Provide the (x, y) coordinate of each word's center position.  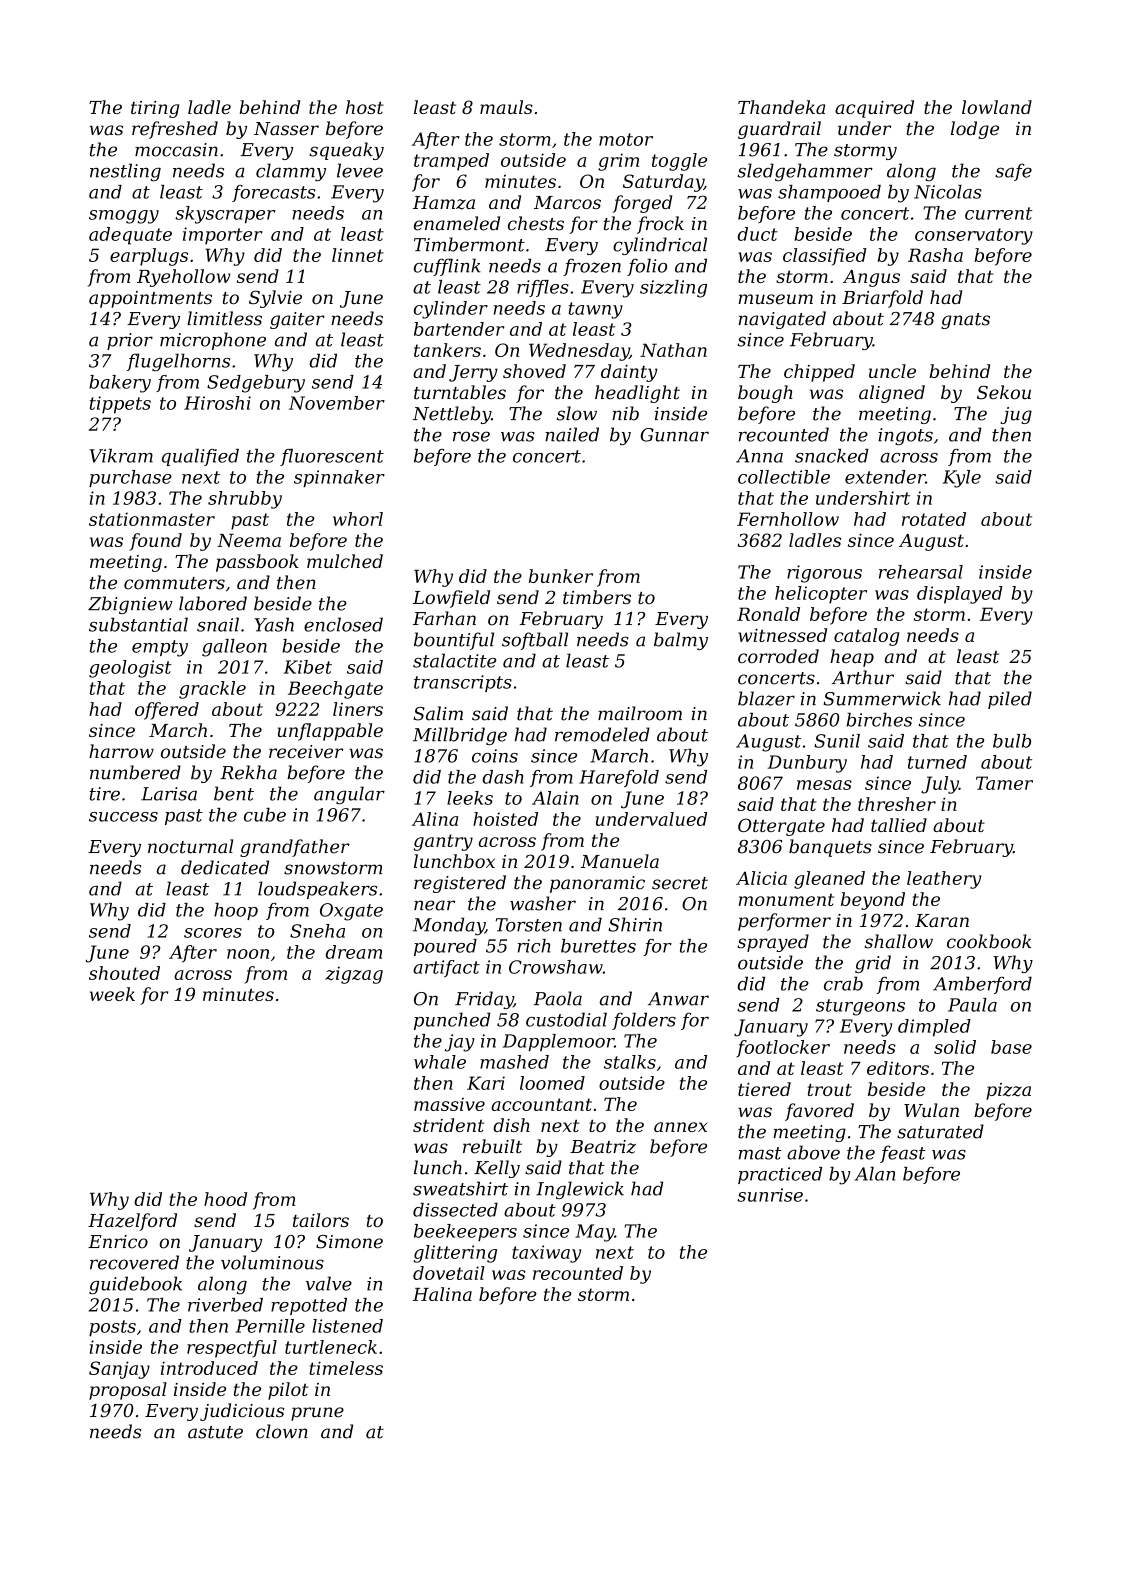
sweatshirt (460, 1188)
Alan (875, 1174)
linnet (358, 255)
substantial (138, 624)
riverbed (225, 1305)
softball (535, 641)
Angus (871, 278)
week (112, 994)
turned (937, 762)
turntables (460, 392)
